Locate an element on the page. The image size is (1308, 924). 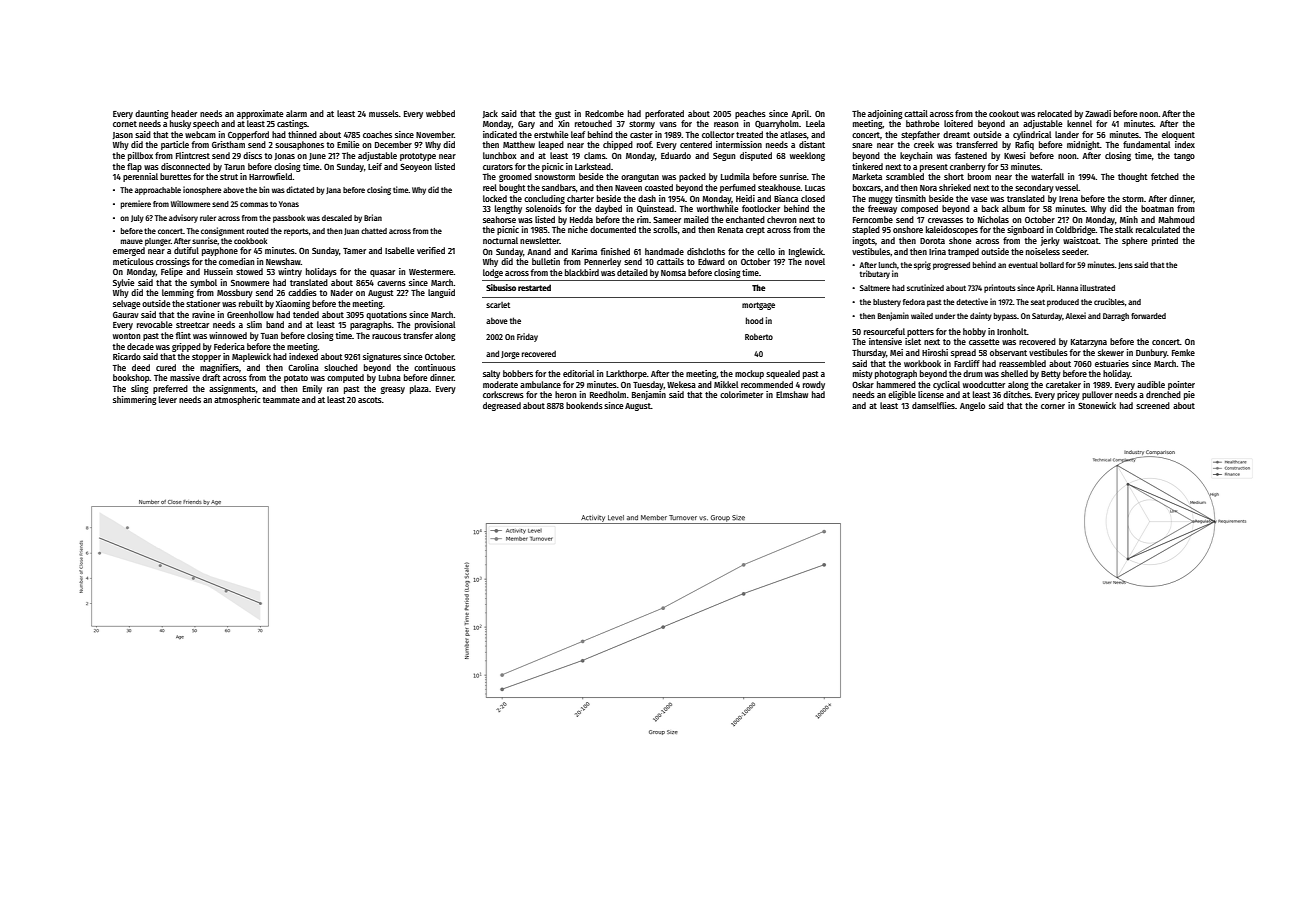
Felipe is located at coordinates (172, 272).
